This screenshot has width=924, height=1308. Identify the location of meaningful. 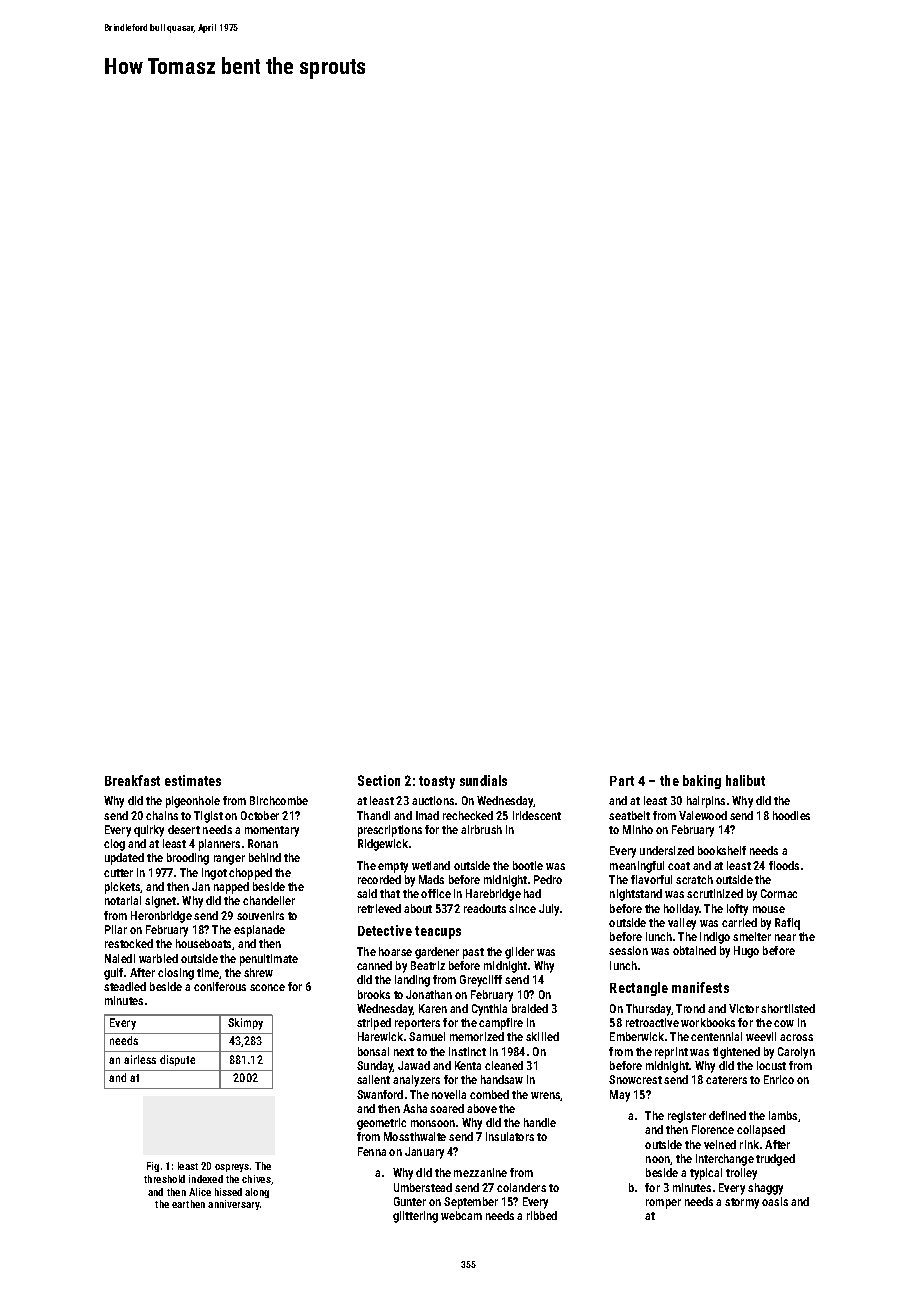
(637, 867).
